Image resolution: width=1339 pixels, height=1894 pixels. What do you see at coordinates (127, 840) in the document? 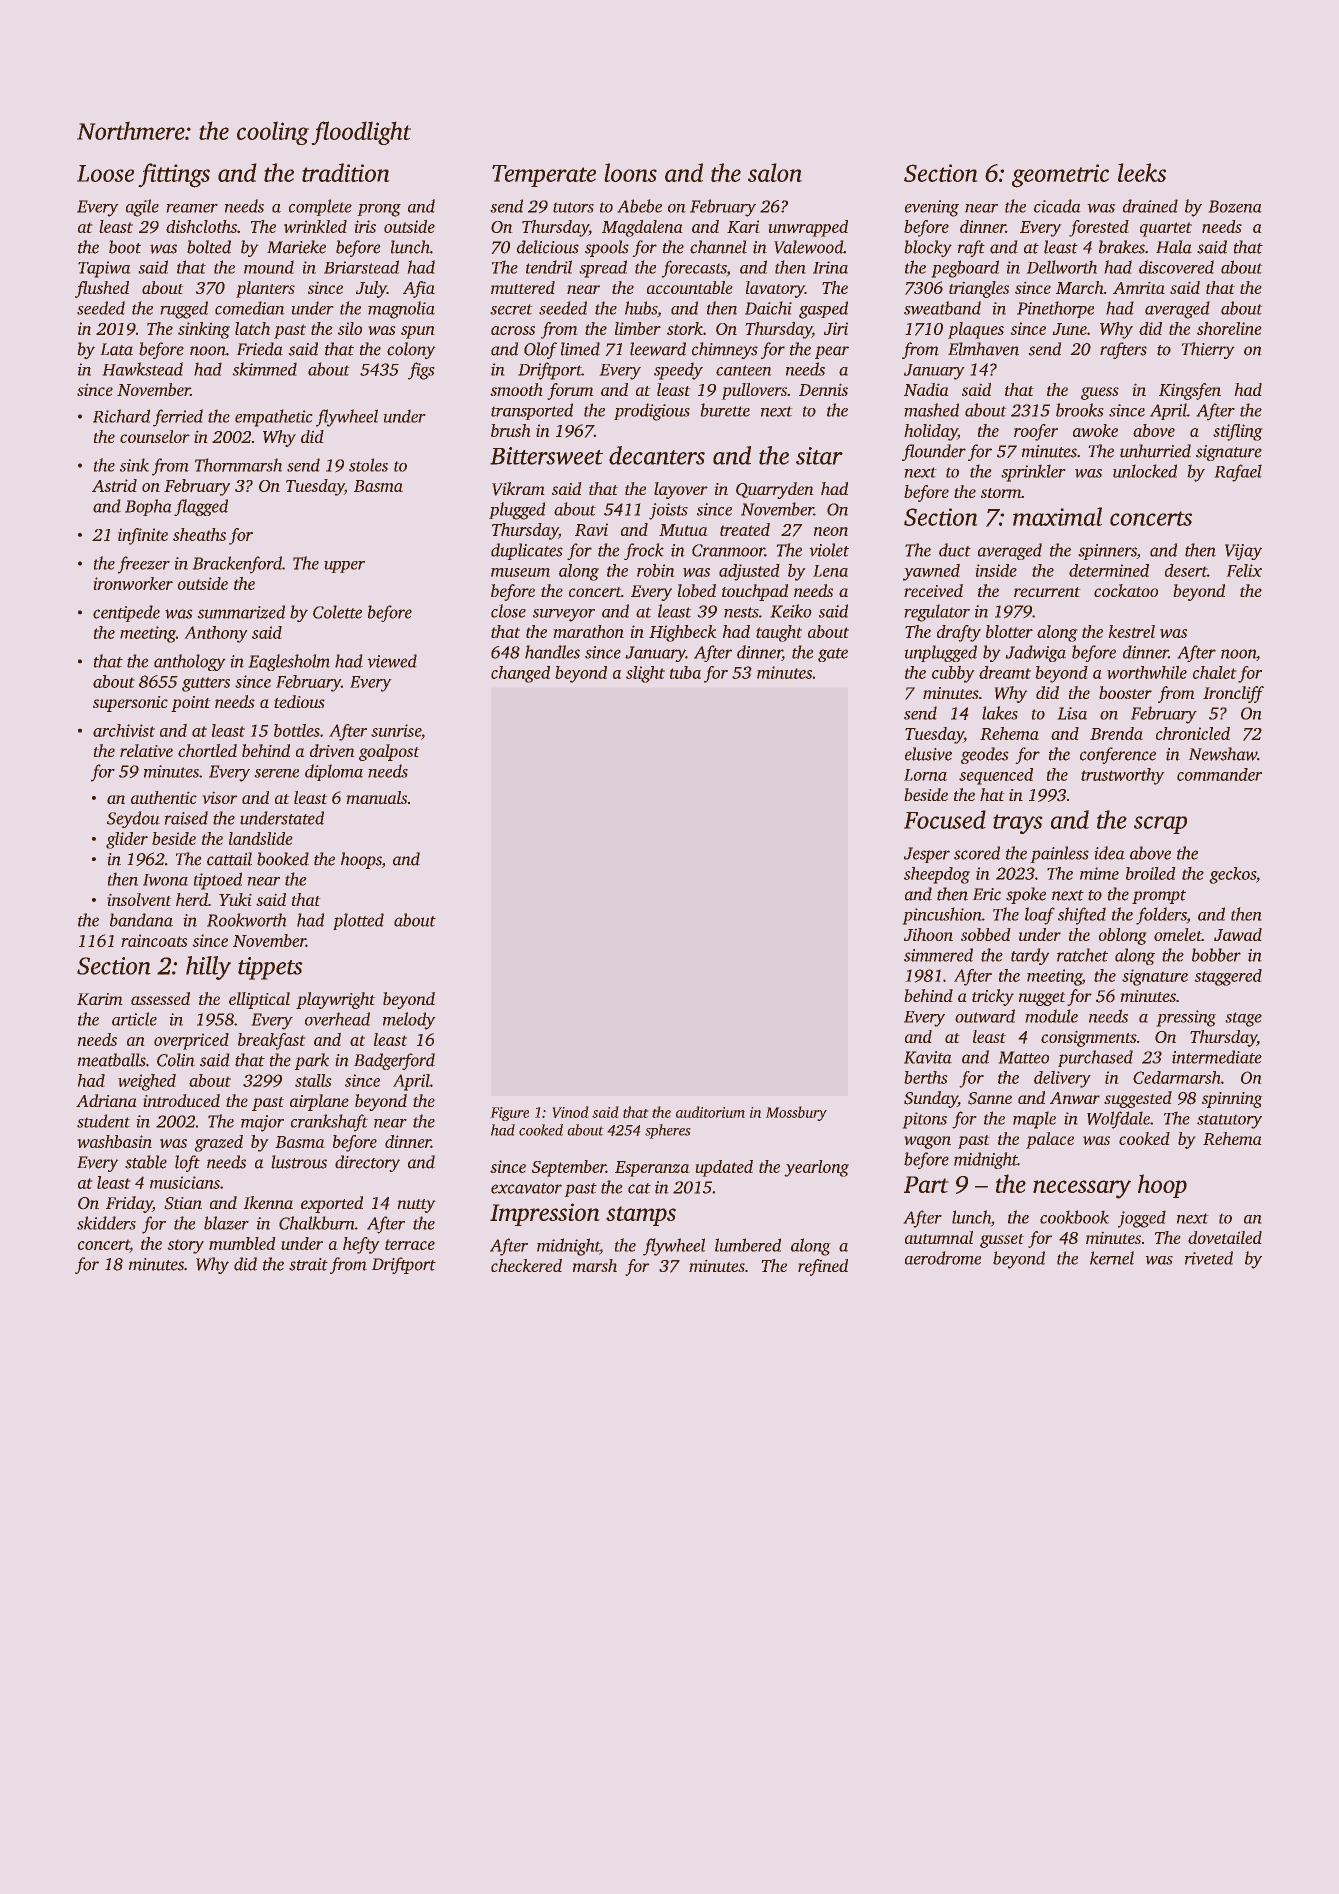
I see `glider` at bounding box center [127, 840].
